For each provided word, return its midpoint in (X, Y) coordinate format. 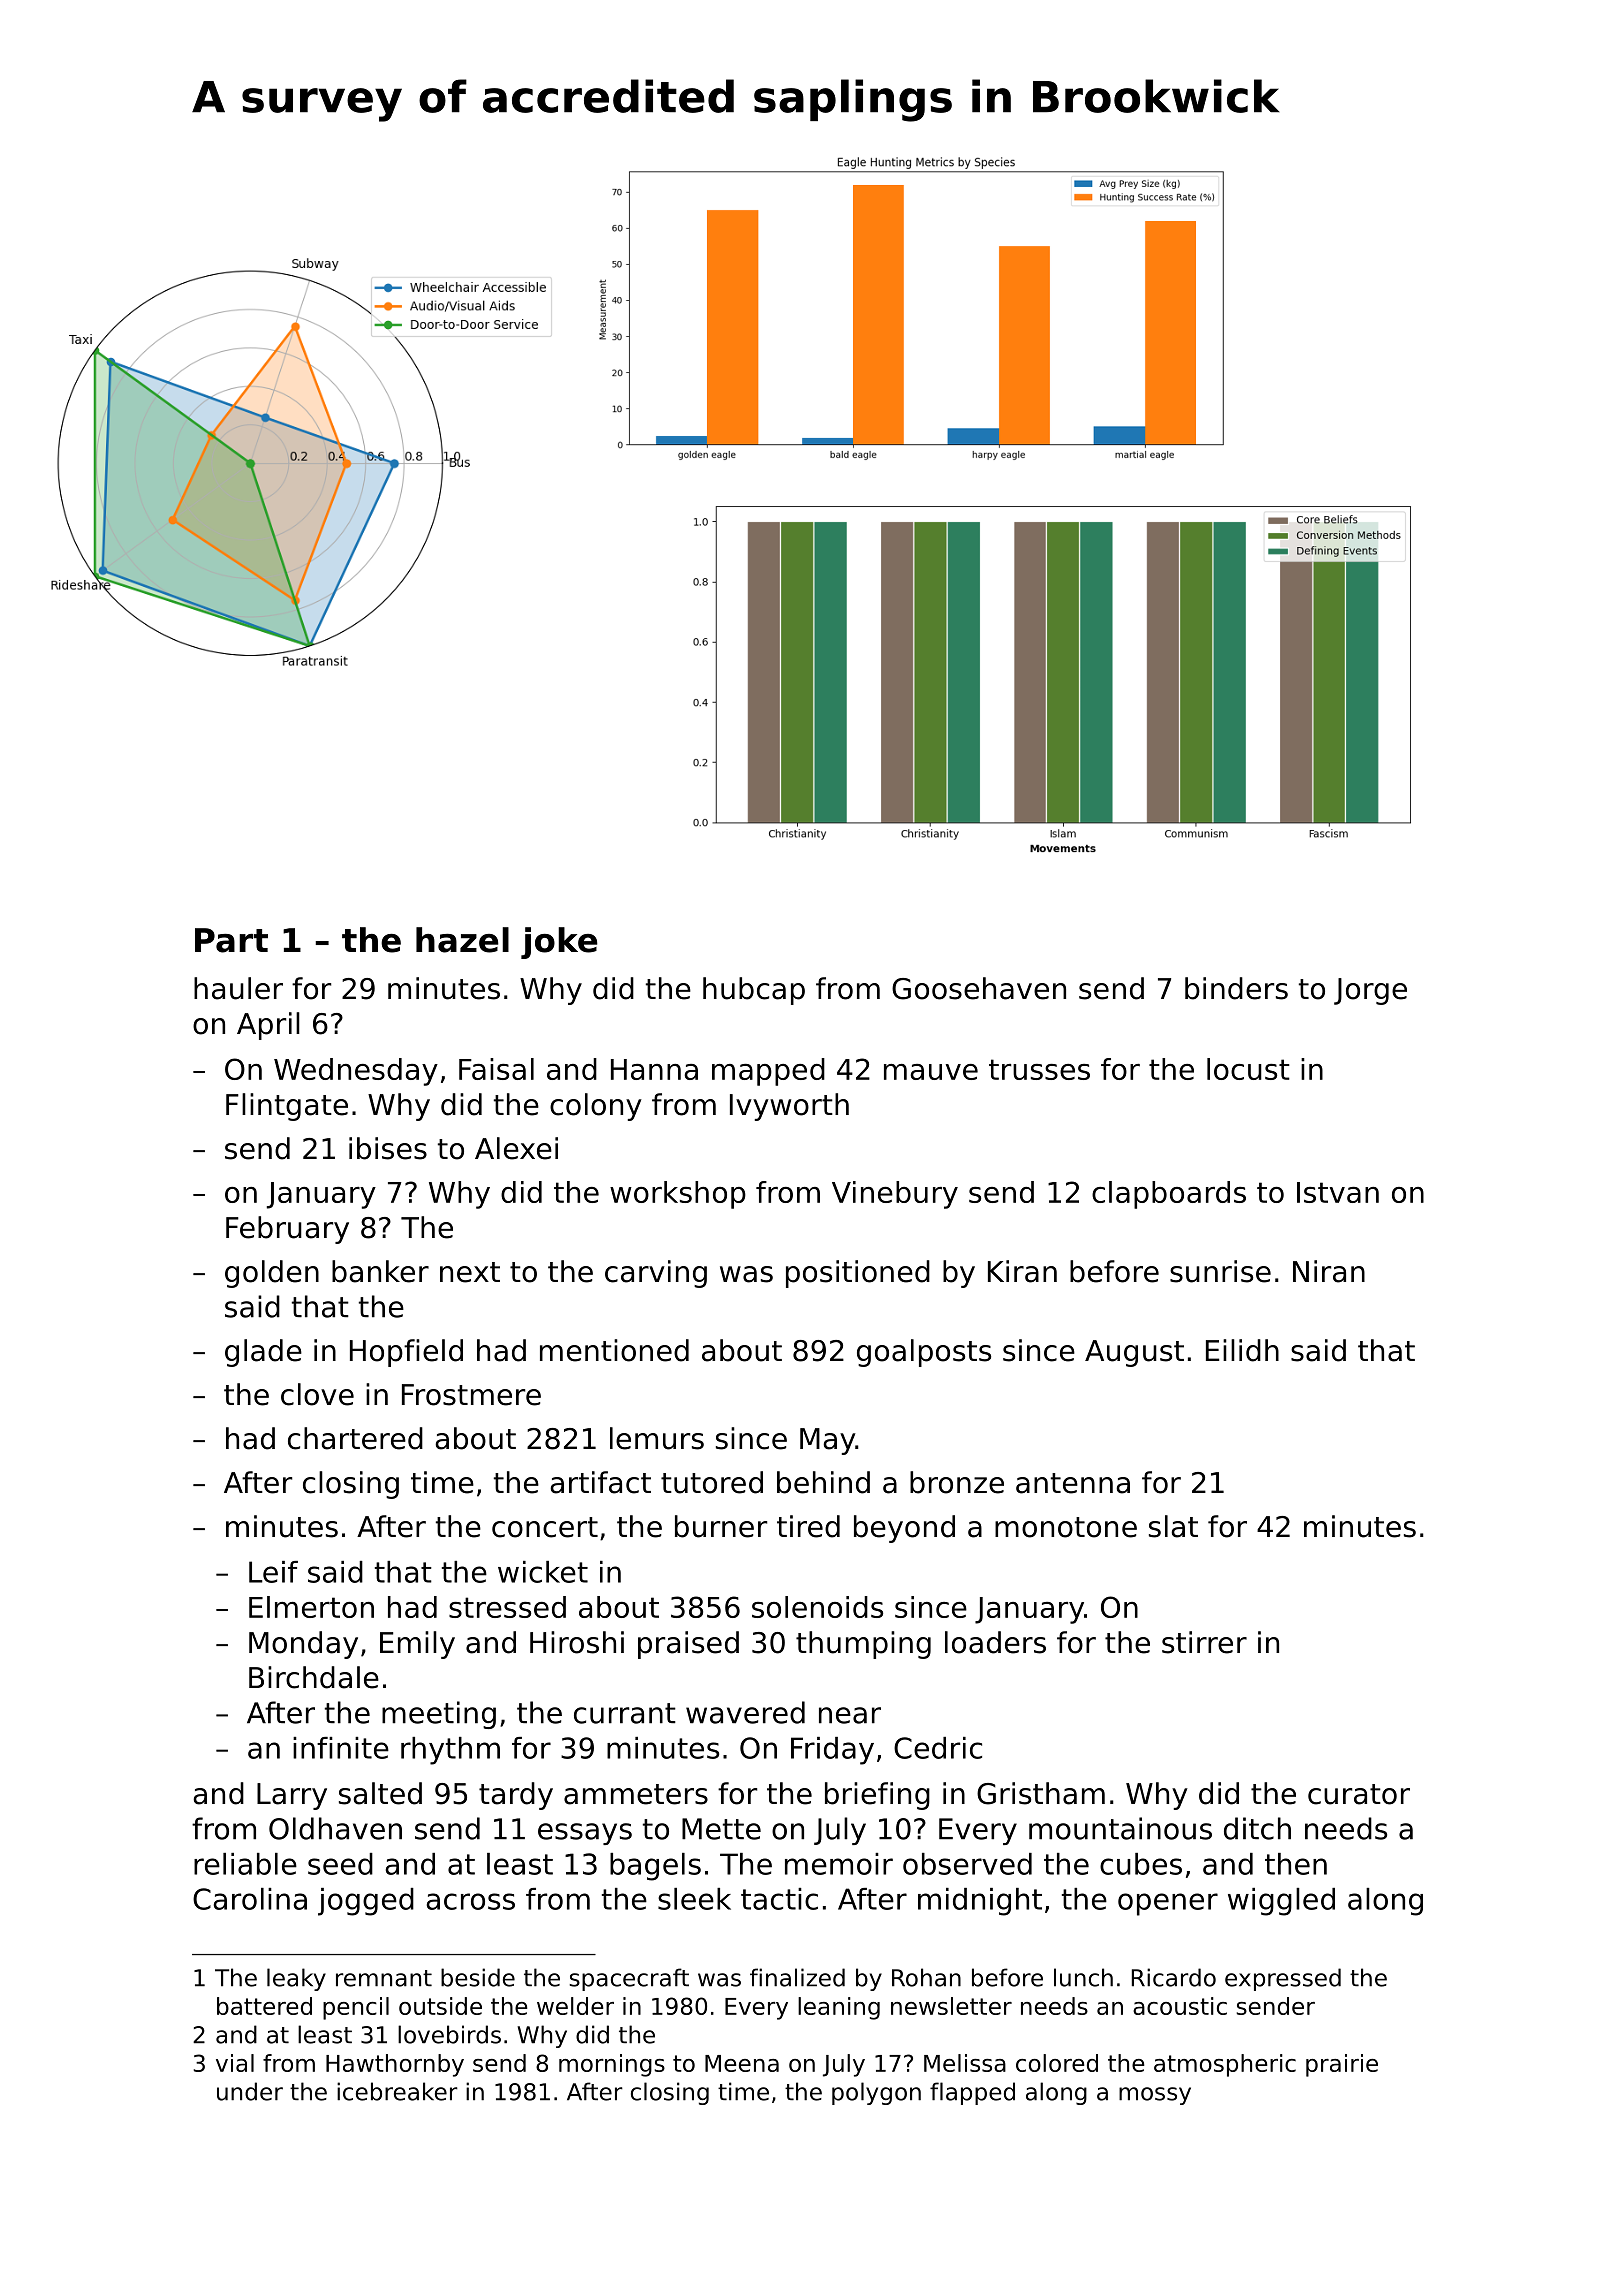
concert (545, 1527)
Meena (742, 2063)
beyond (904, 1529)
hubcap (754, 991)
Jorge (1370, 991)
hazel (462, 940)
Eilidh (1242, 1350)
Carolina (250, 1899)
